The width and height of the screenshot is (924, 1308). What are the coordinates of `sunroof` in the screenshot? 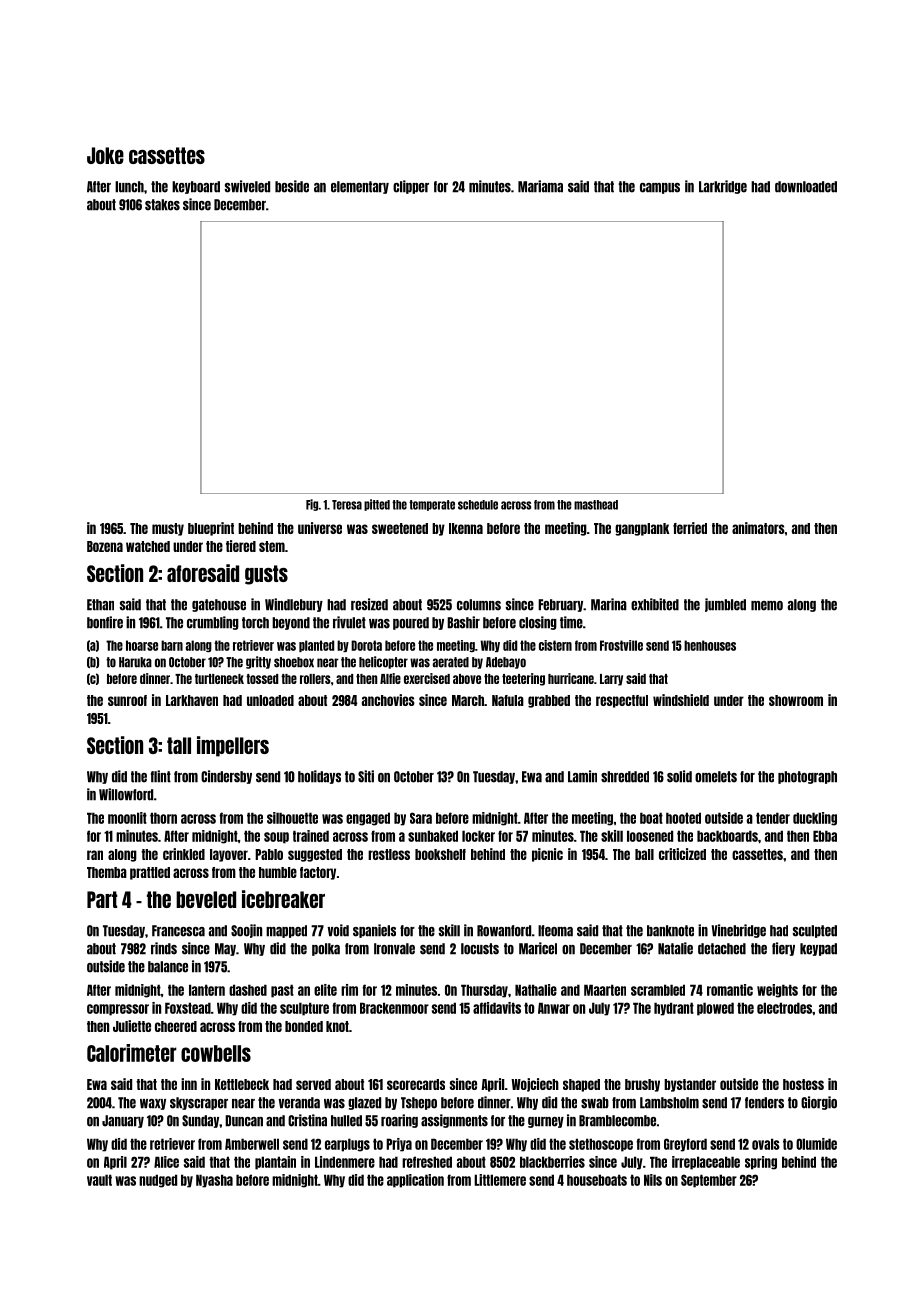 It's located at (127, 700).
